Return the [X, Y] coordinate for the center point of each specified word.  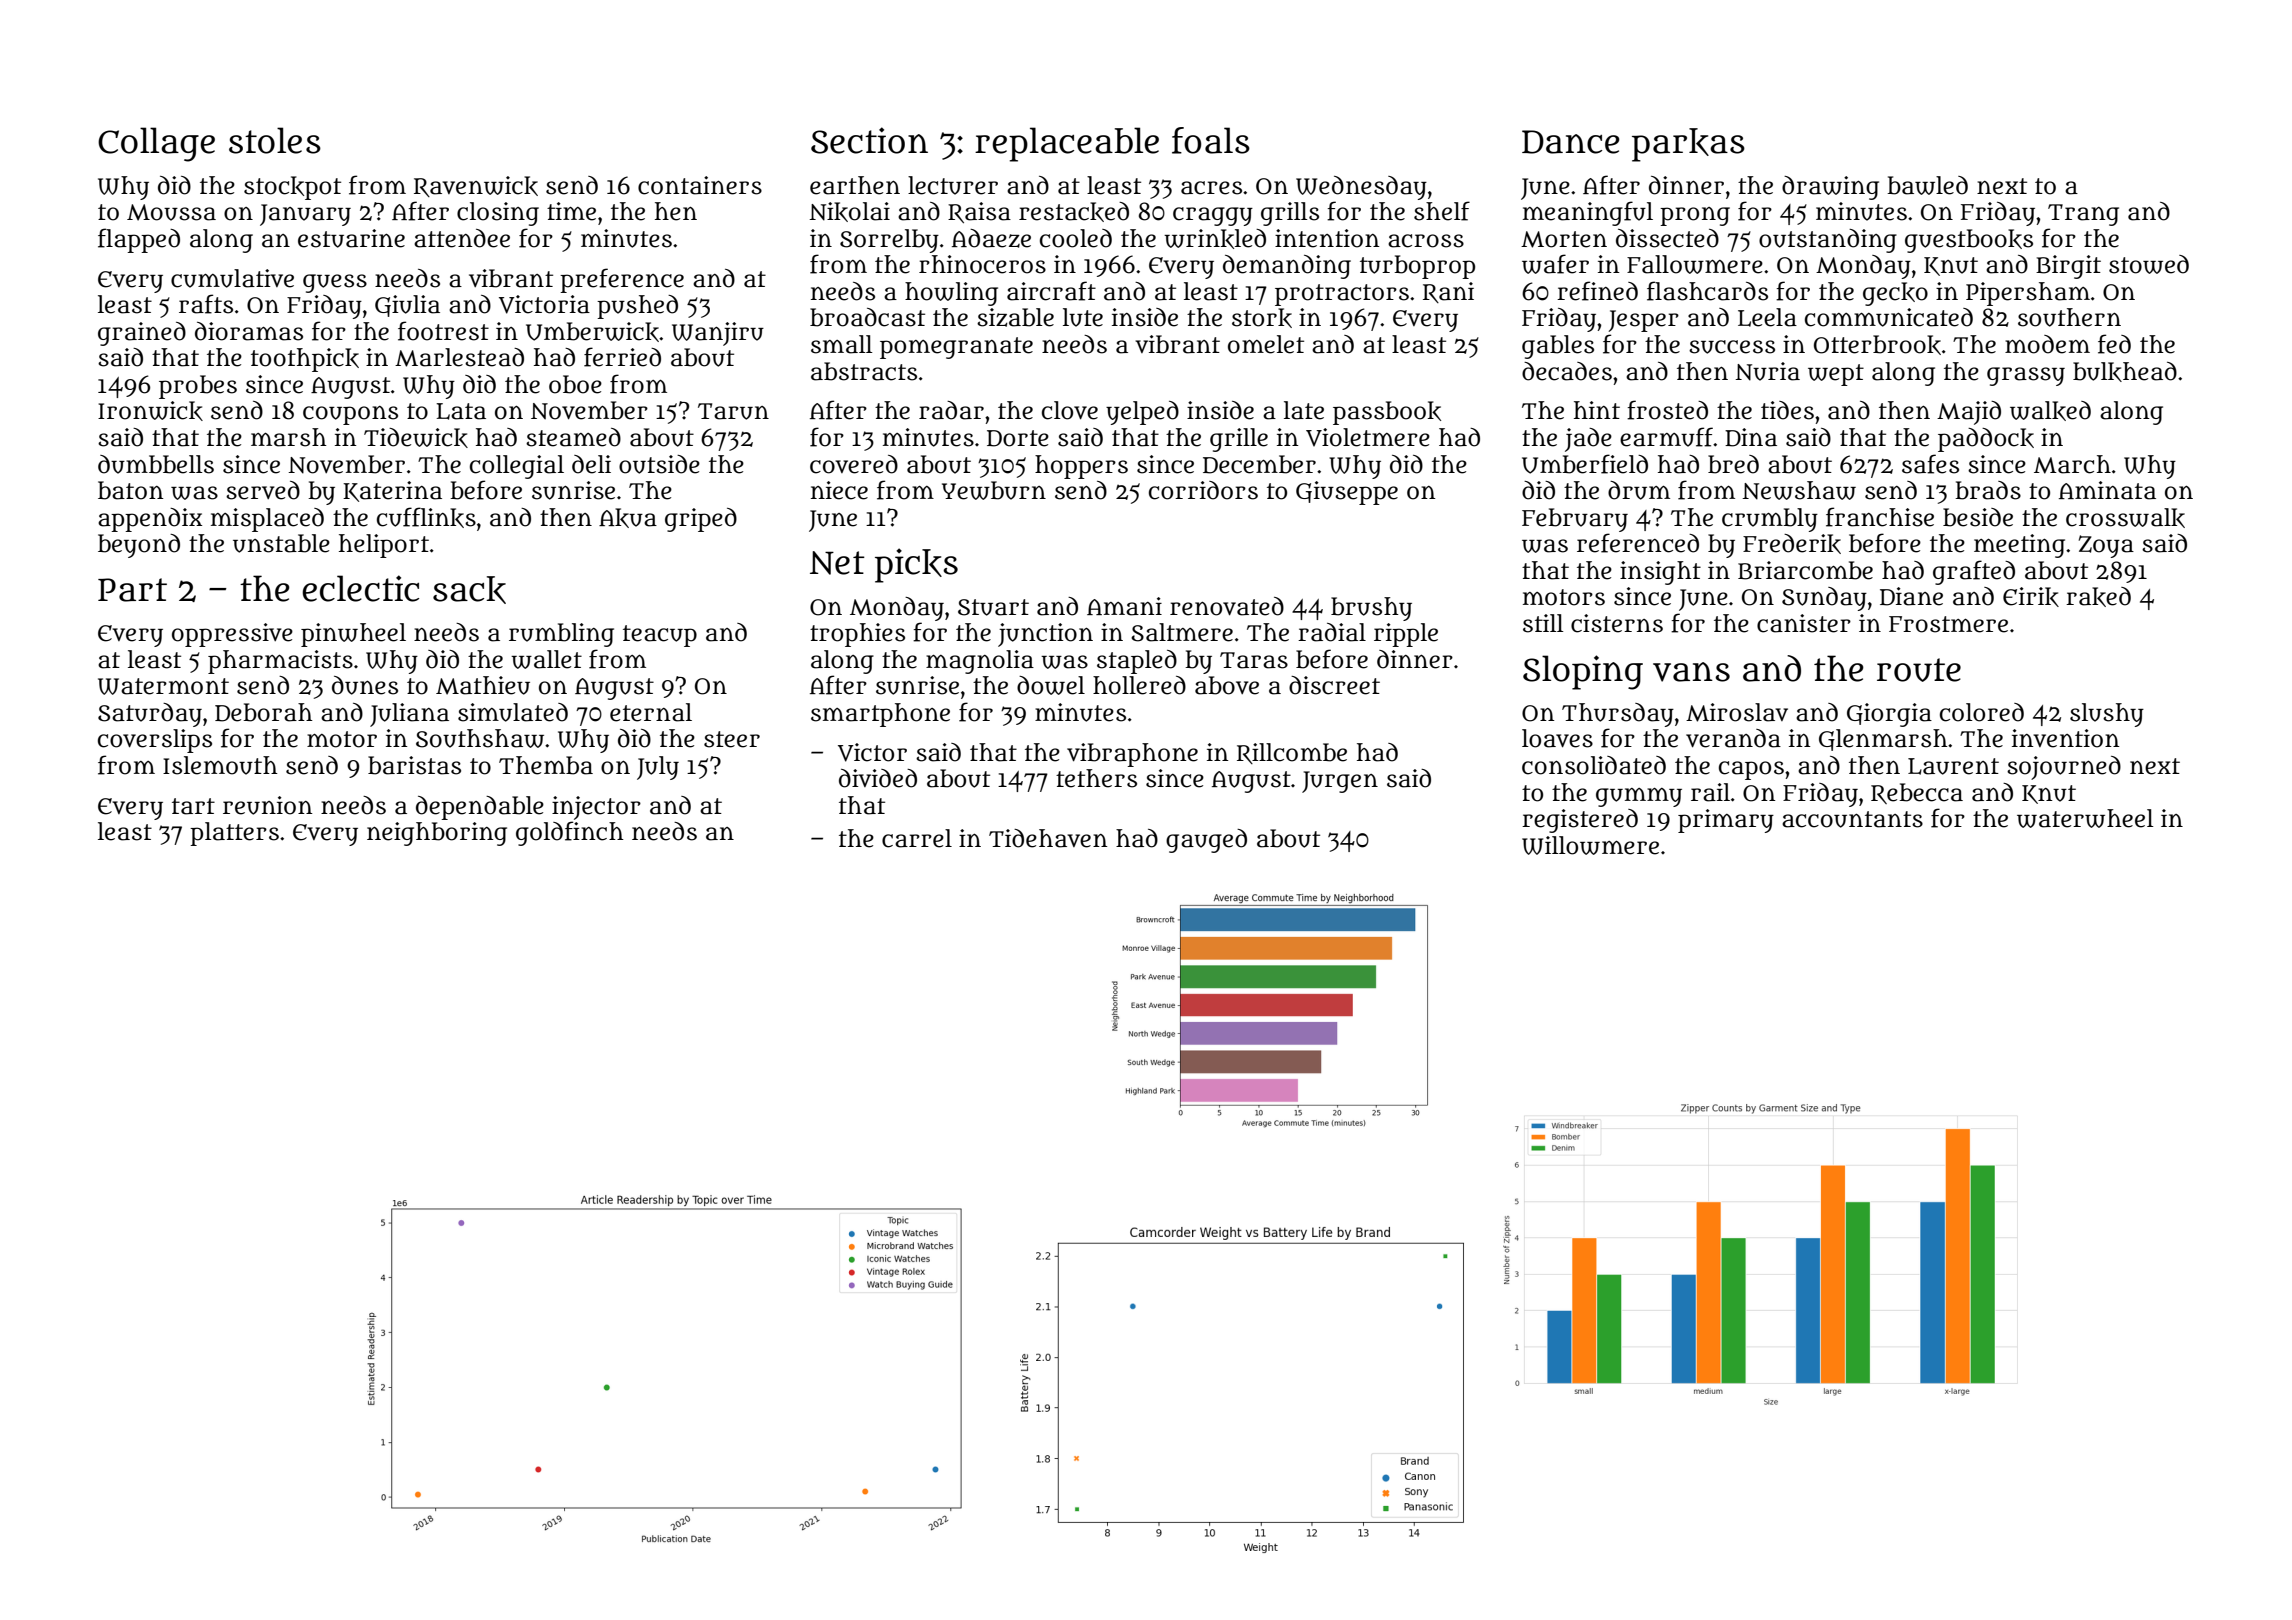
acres [1211, 188]
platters [234, 834]
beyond [139, 546]
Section [869, 140]
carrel [917, 838]
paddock [1986, 440]
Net [837, 563]
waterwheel [2085, 818]
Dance [1571, 142]
